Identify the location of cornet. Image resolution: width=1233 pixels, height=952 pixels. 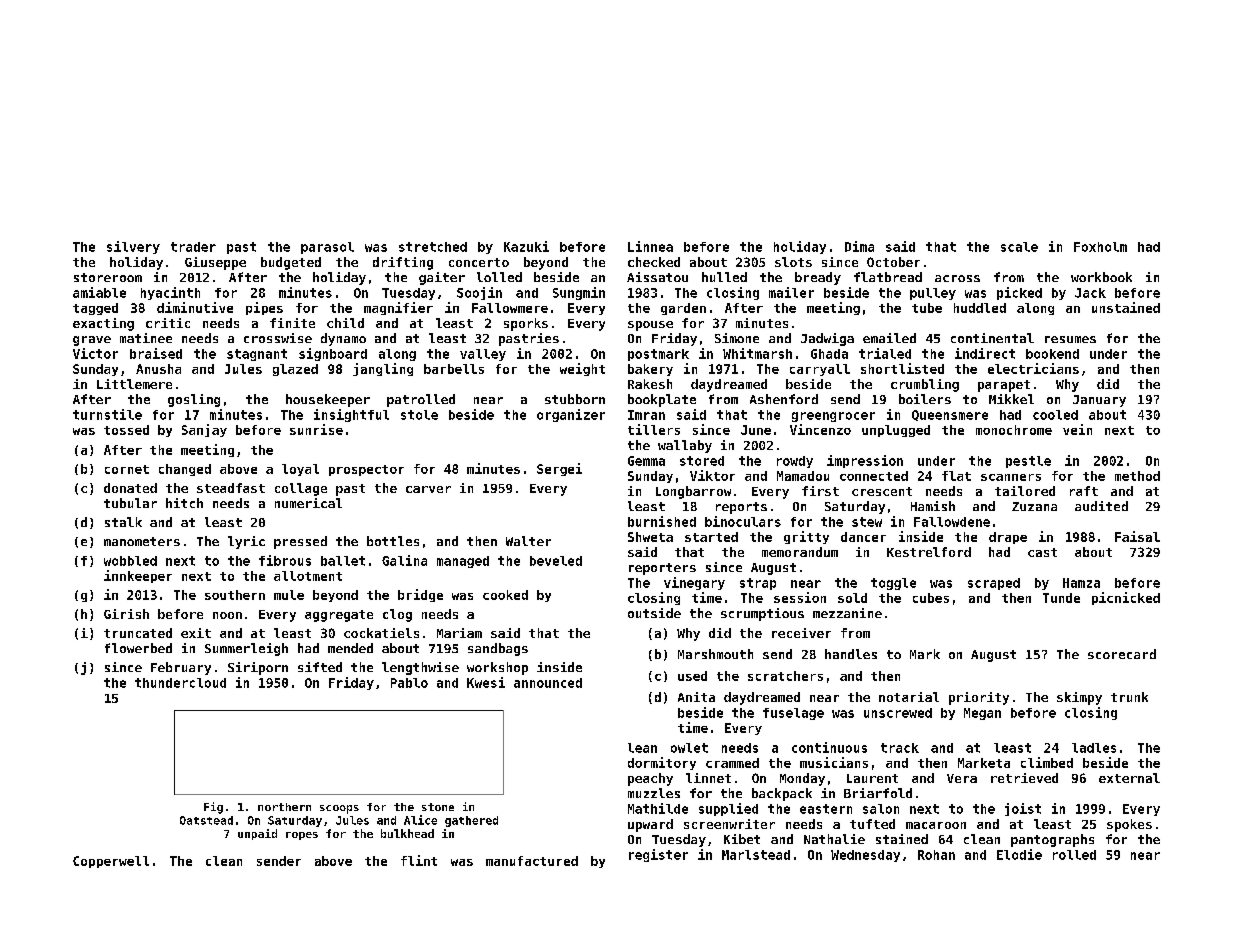
(127, 469).
